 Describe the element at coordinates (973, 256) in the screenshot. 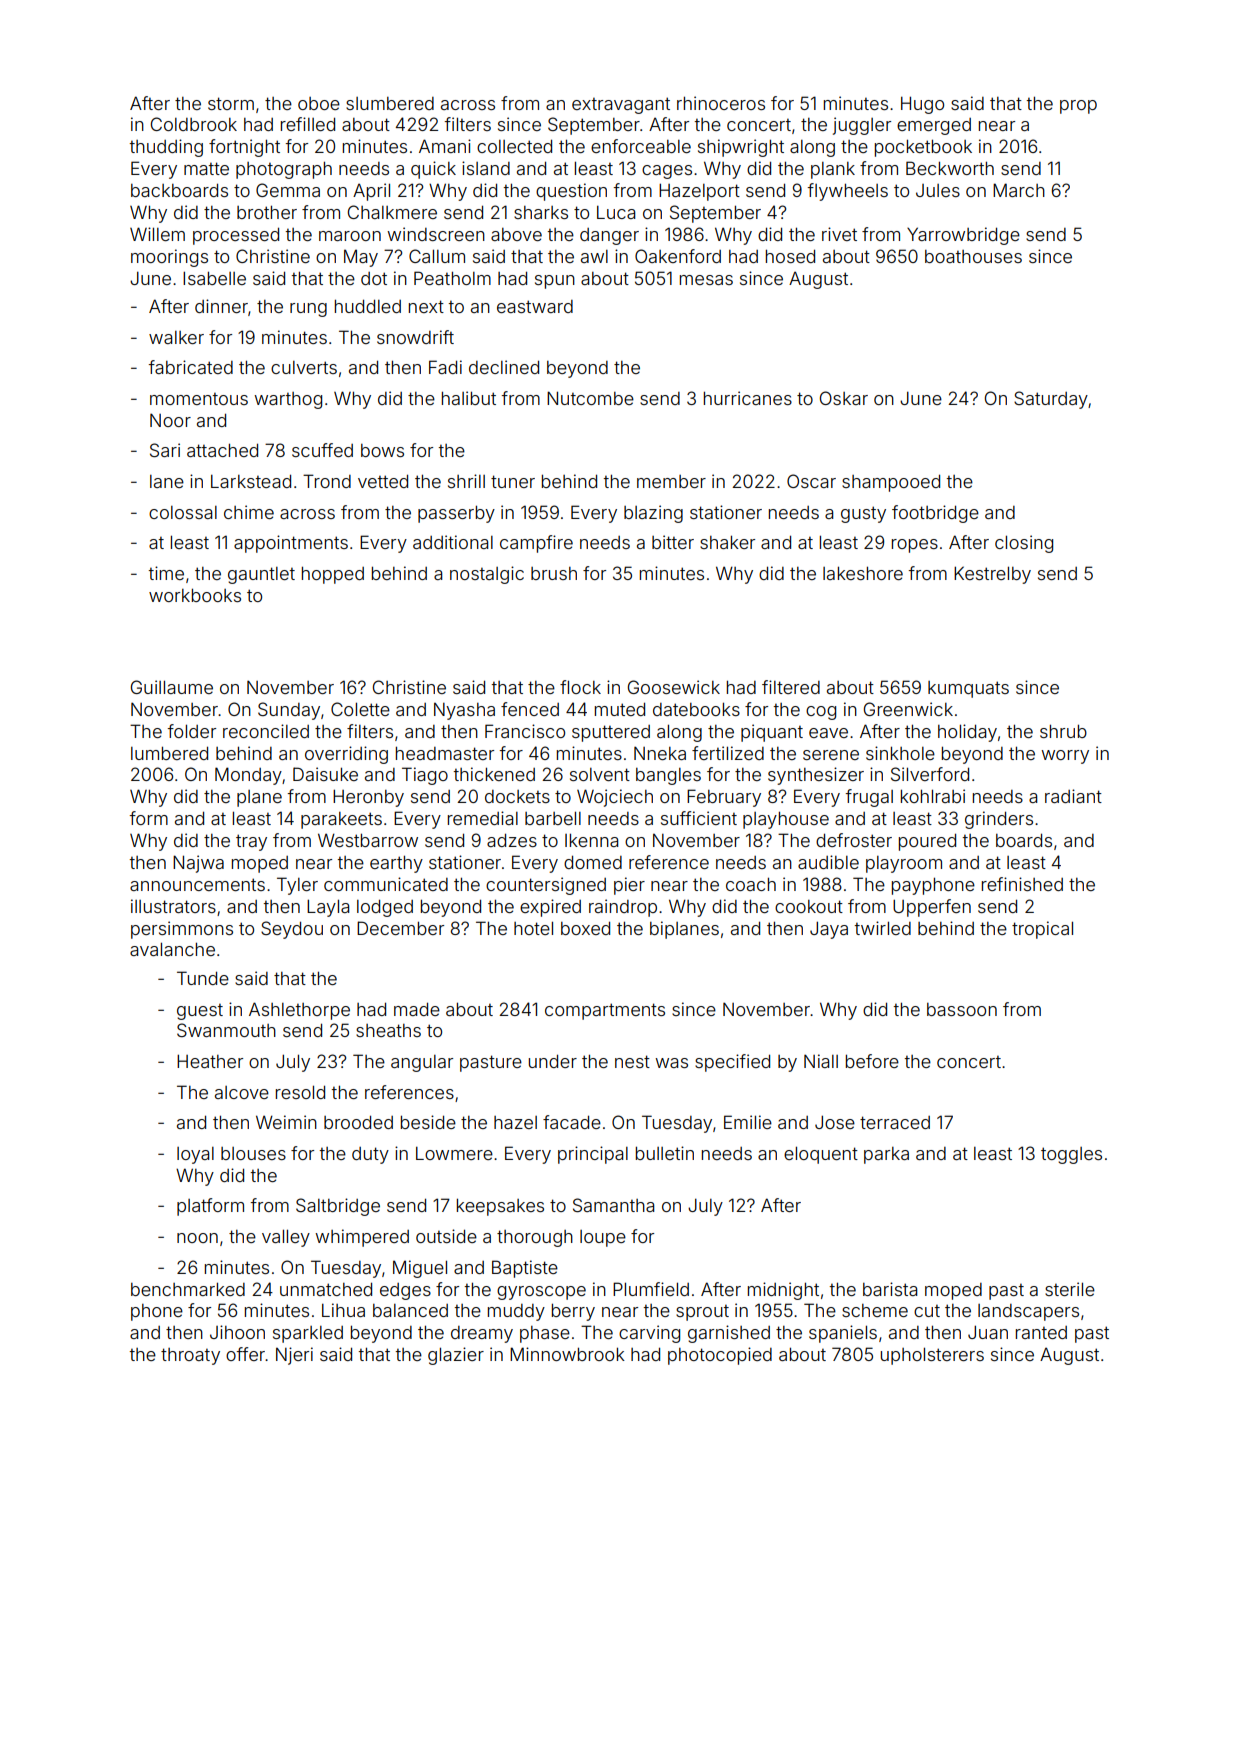

I see `boathouses` at that location.
